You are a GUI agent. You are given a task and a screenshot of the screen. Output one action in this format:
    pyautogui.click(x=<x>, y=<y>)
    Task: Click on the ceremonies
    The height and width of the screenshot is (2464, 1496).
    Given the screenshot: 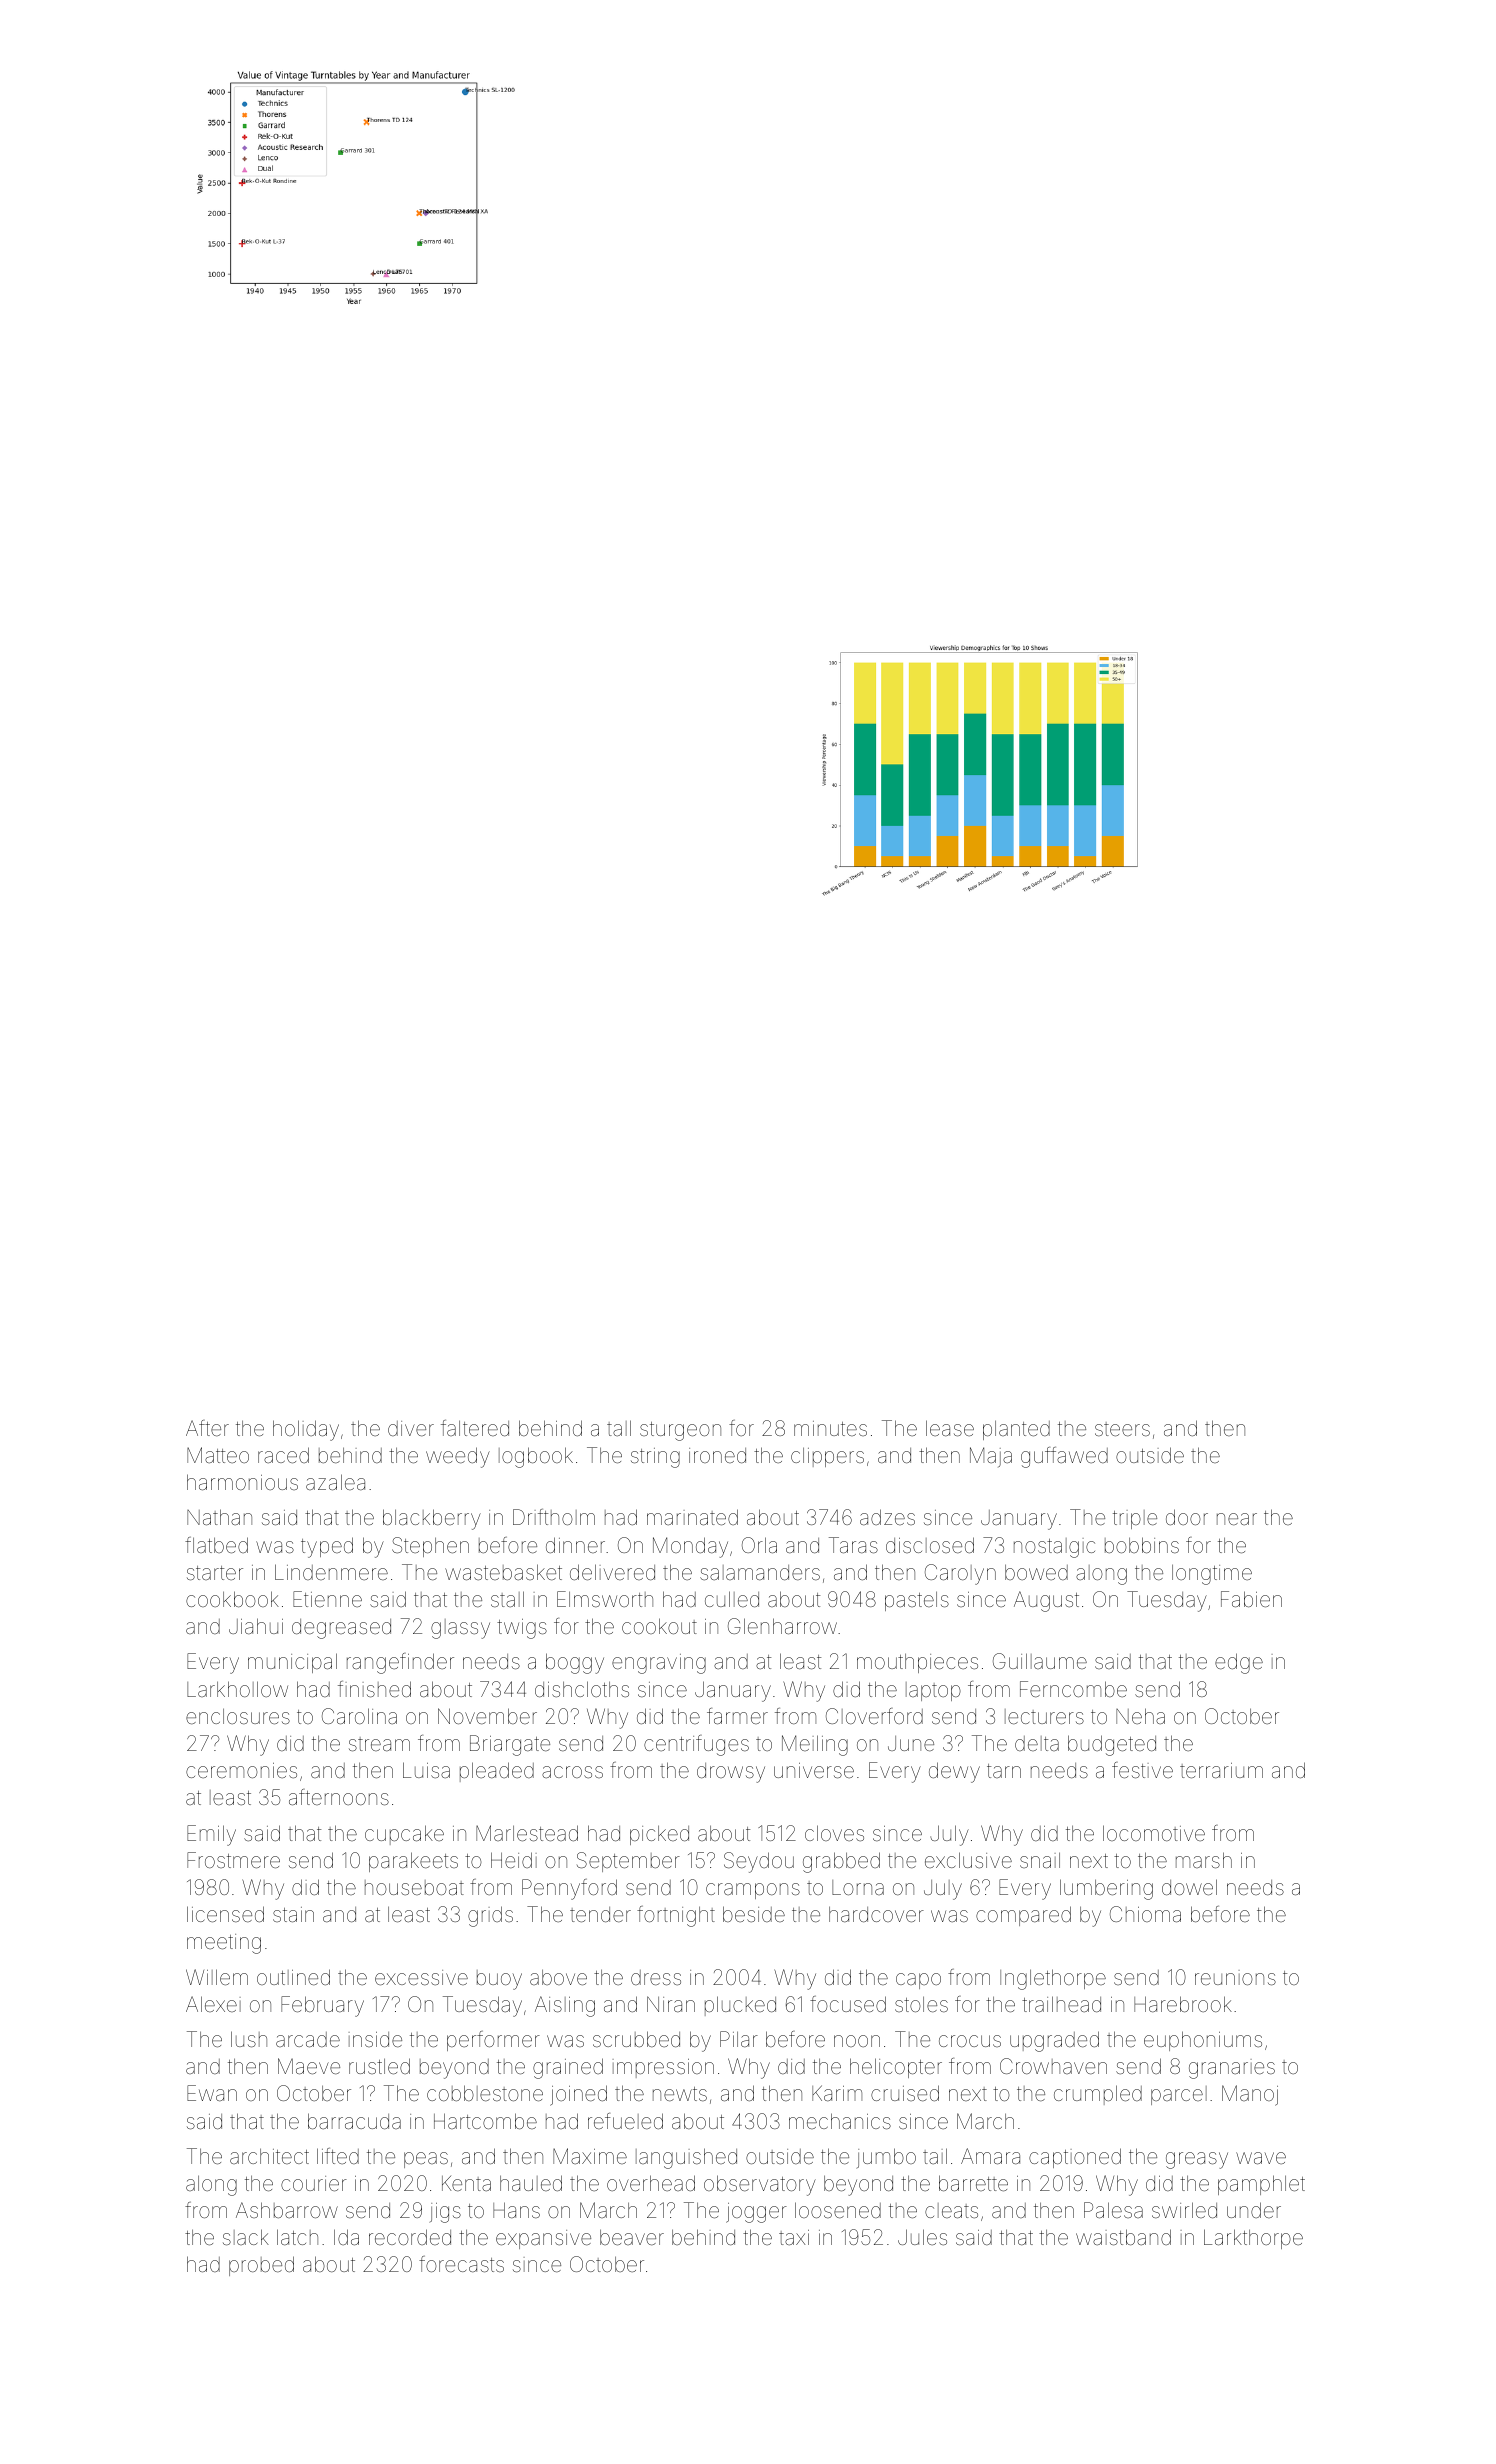 What is the action you would take?
    pyautogui.click(x=241, y=1770)
